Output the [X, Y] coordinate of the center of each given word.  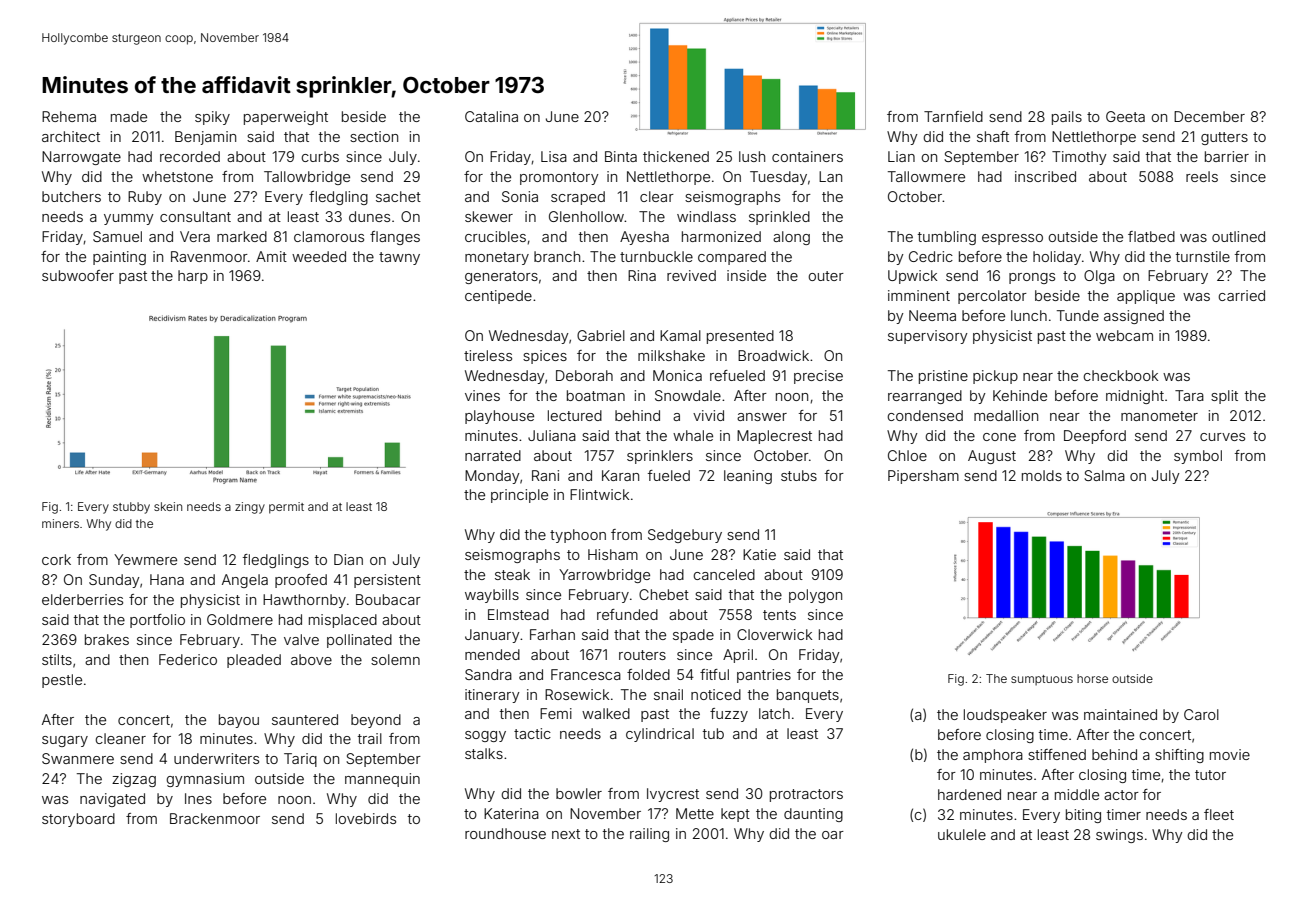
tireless [488, 355]
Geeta [1125, 116]
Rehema [69, 116]
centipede [498, 297]
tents [779, 615]
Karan [620, 475]
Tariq [300, 760]
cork [56, 559]
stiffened [1057, 754]
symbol [1198, 457]
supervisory [928, 337]
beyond [376, 721]
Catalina [491, 116]
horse [1092, 678]
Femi [556, 713]
